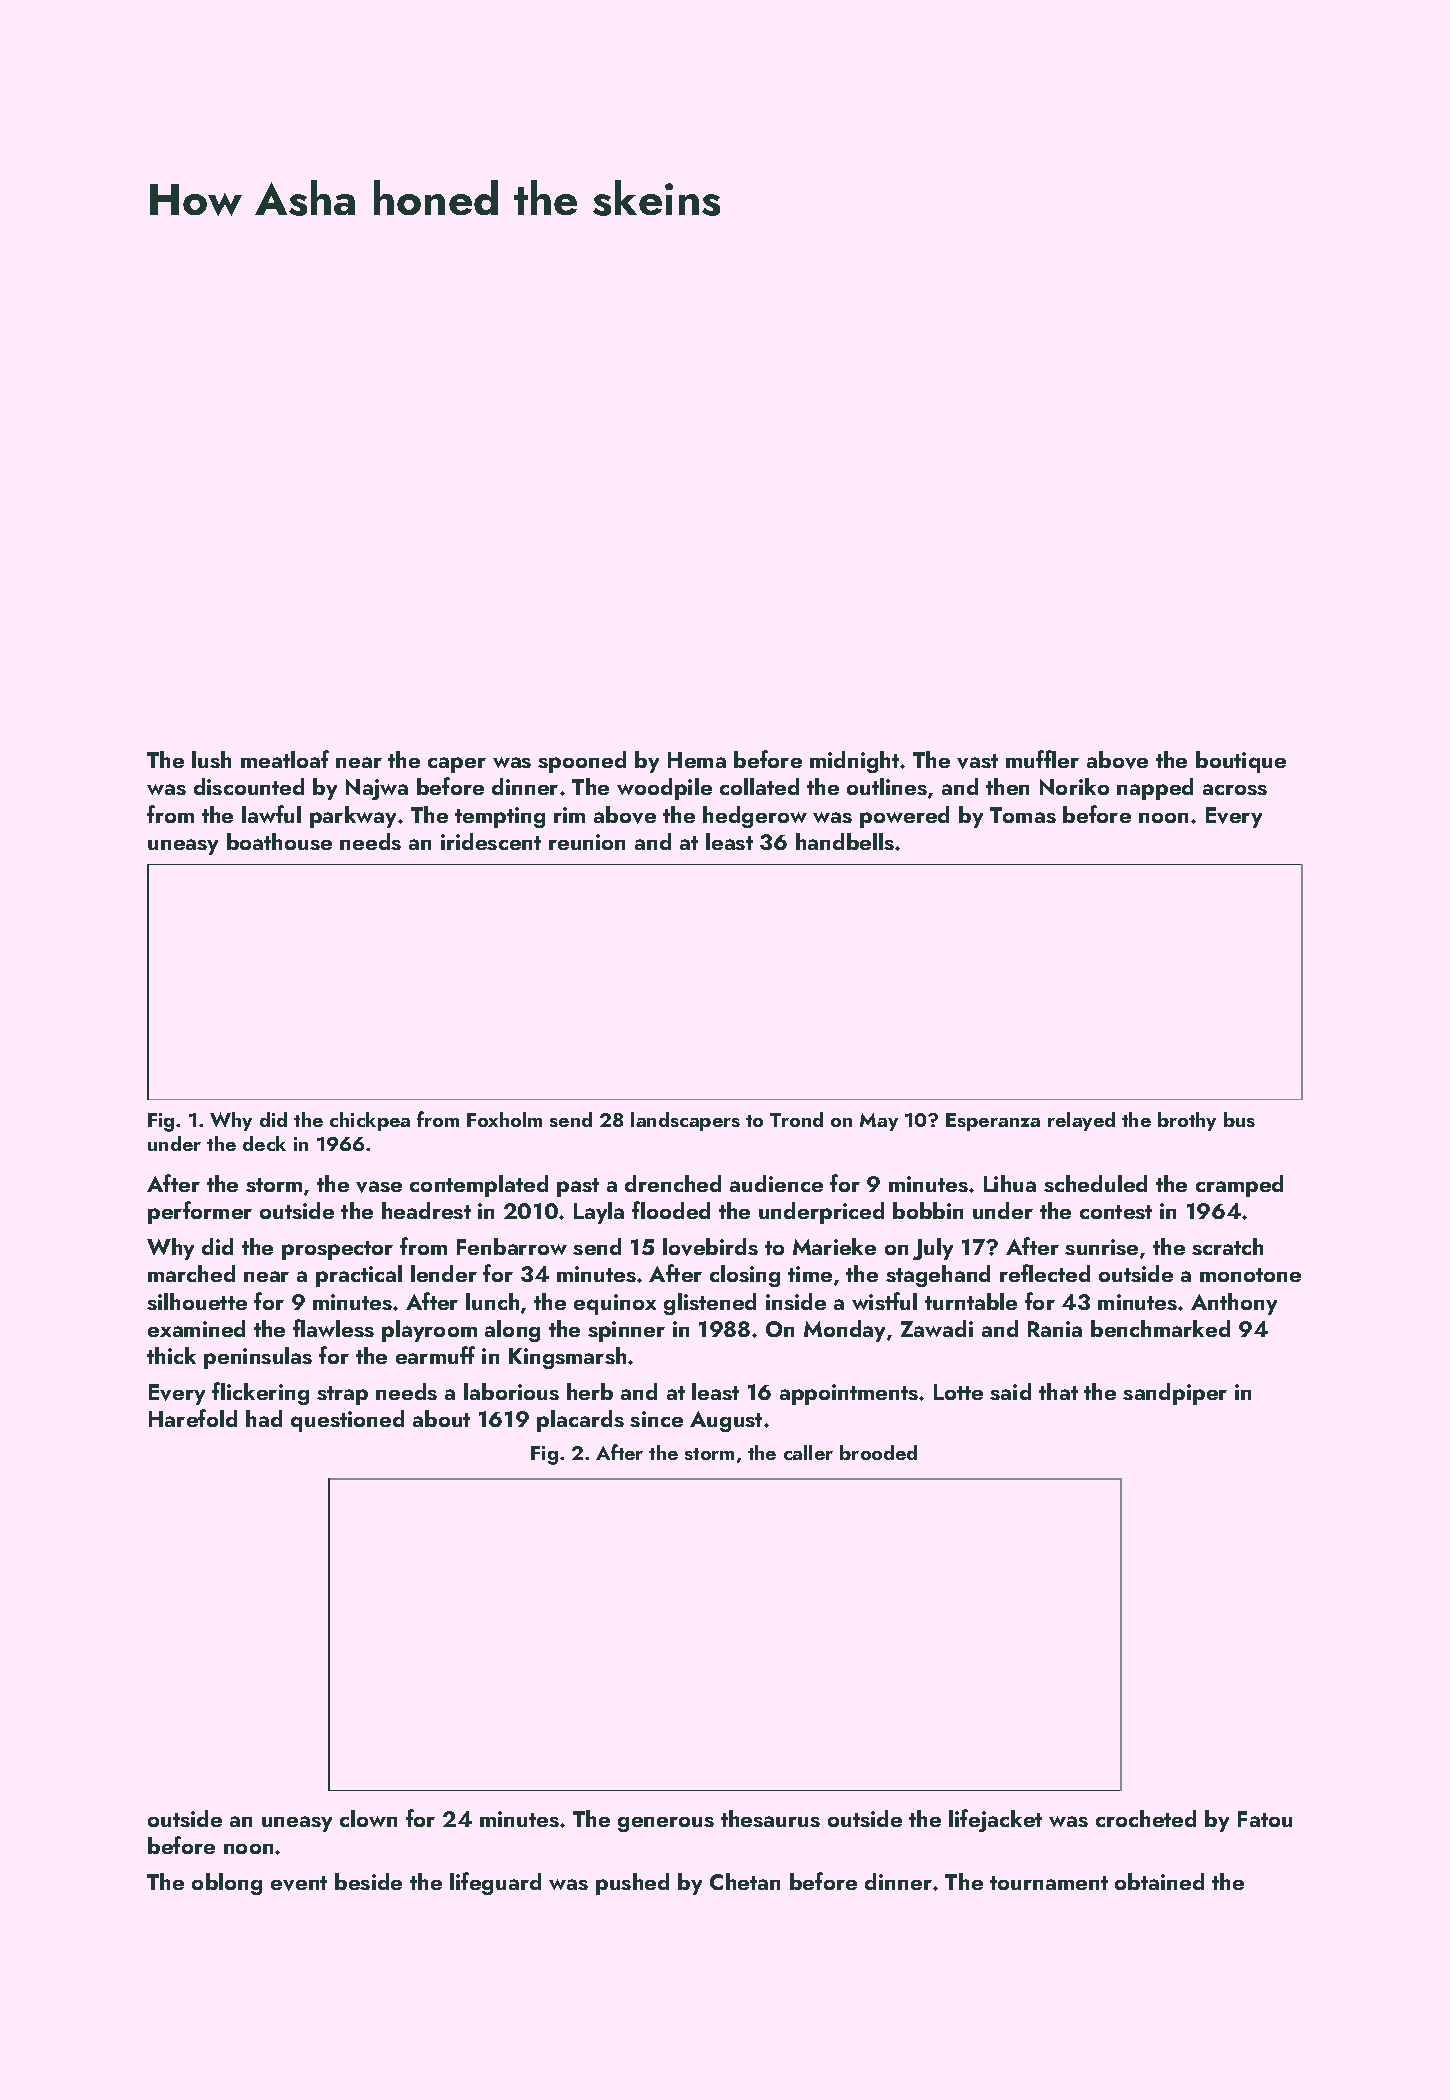 The width and height of the page is (1450, 2100). What do you see at coordinates (656, 1419) in the page?
I see `since` at bounding box center [656, 1419].
